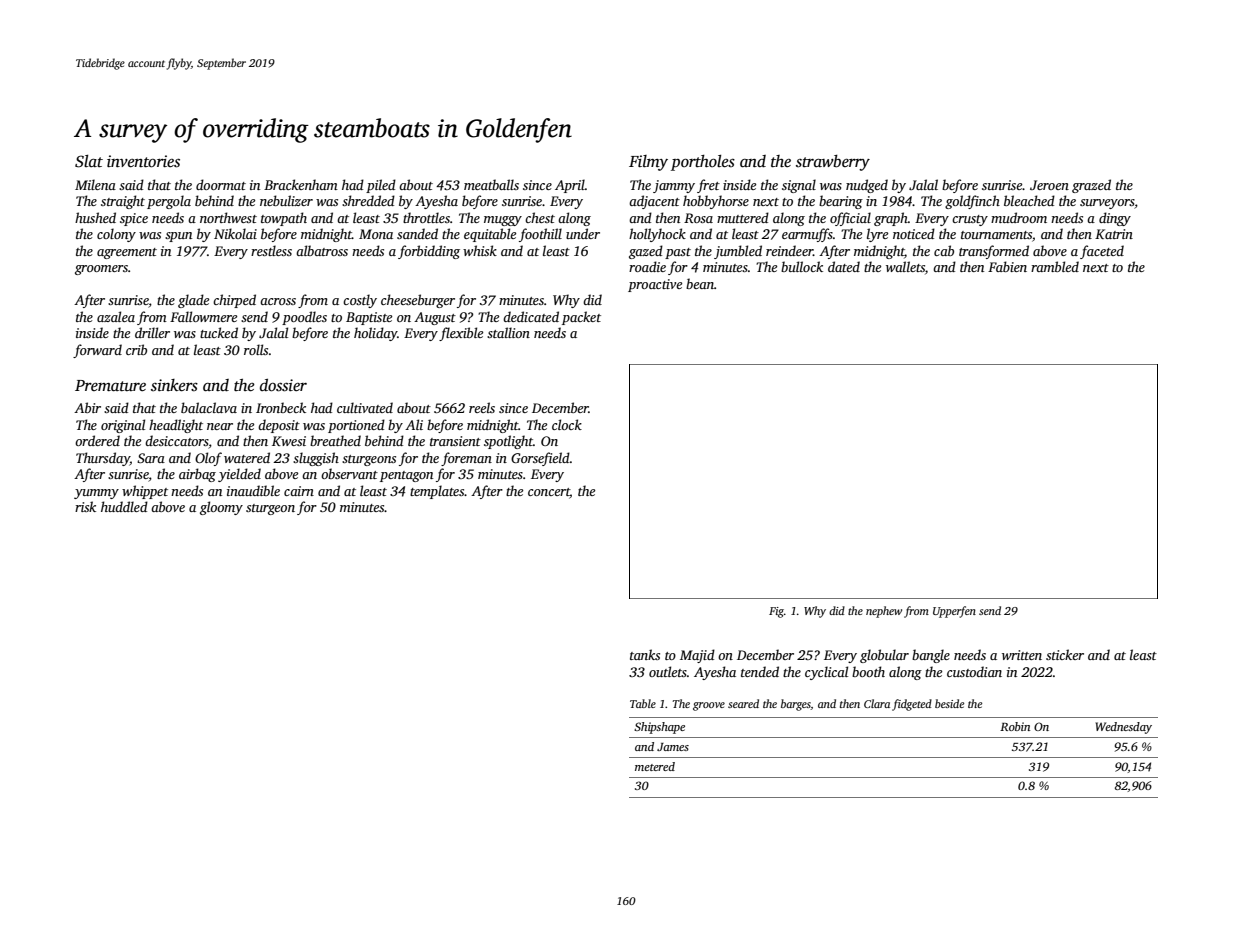 The image size is (1233, 952). I want to click on concert, so click(549, 492).
